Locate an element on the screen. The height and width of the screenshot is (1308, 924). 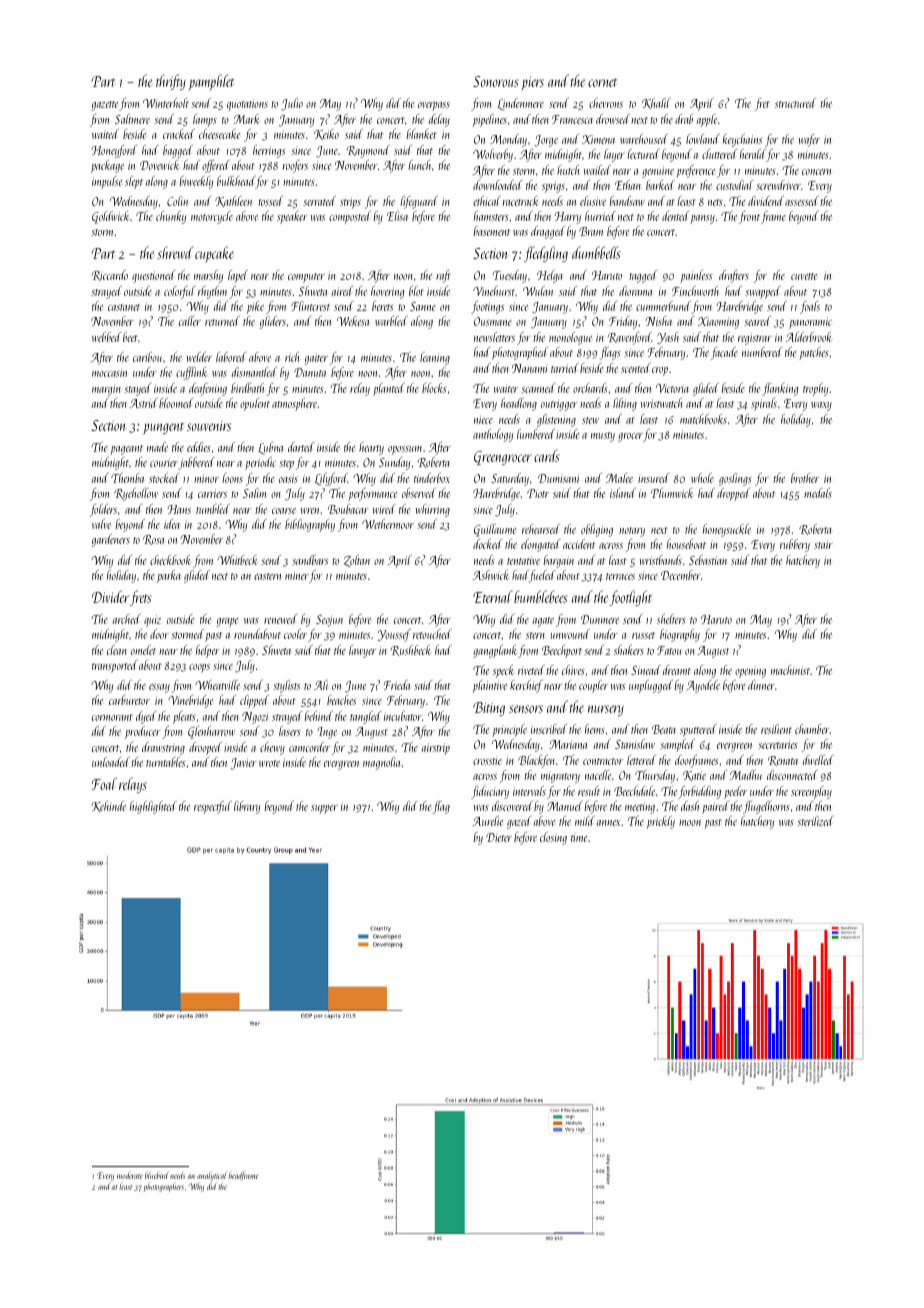
cormorant is located at coordinates (112, 717).
